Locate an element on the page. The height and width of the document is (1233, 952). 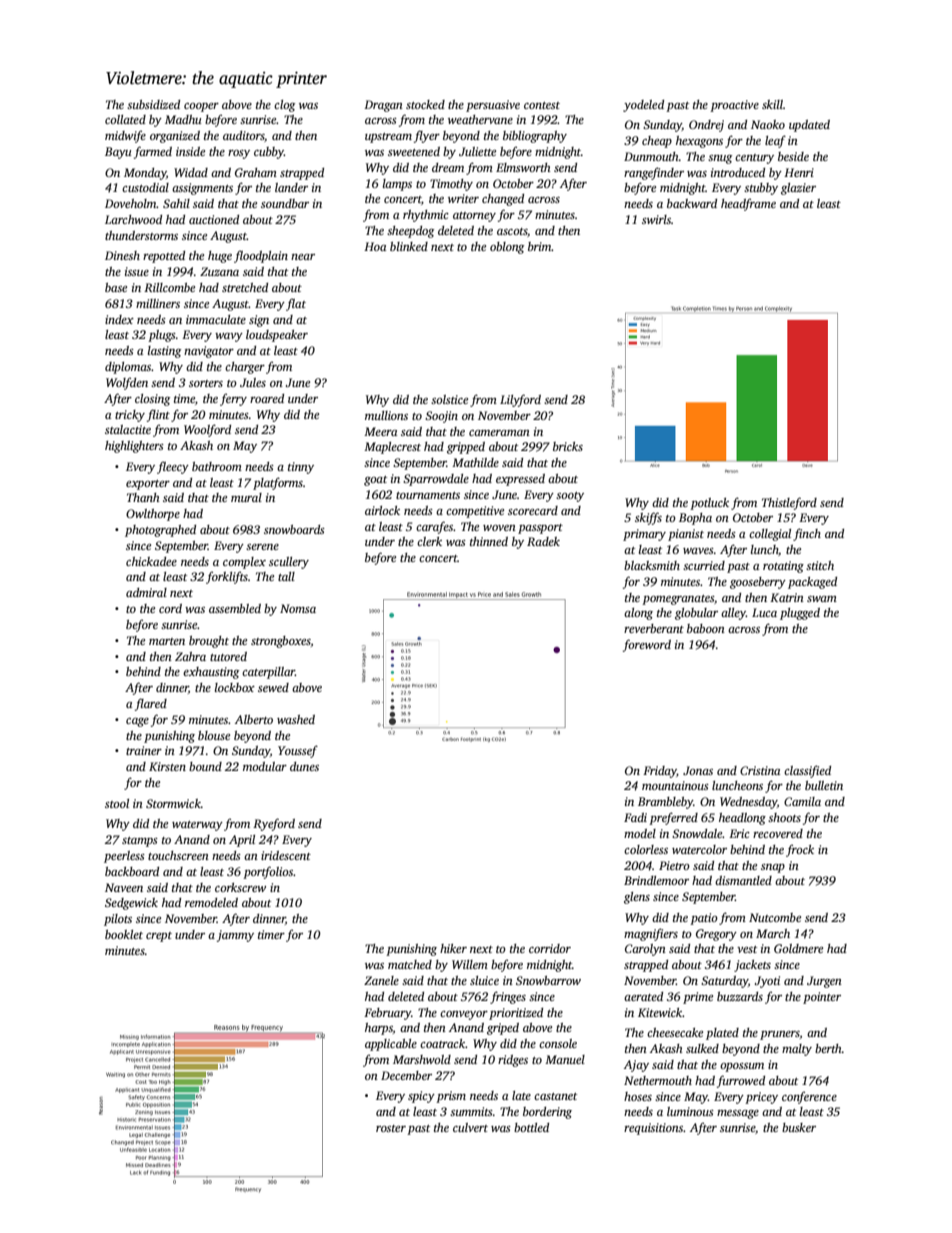
flyer is located at coordinates (427, 136).
